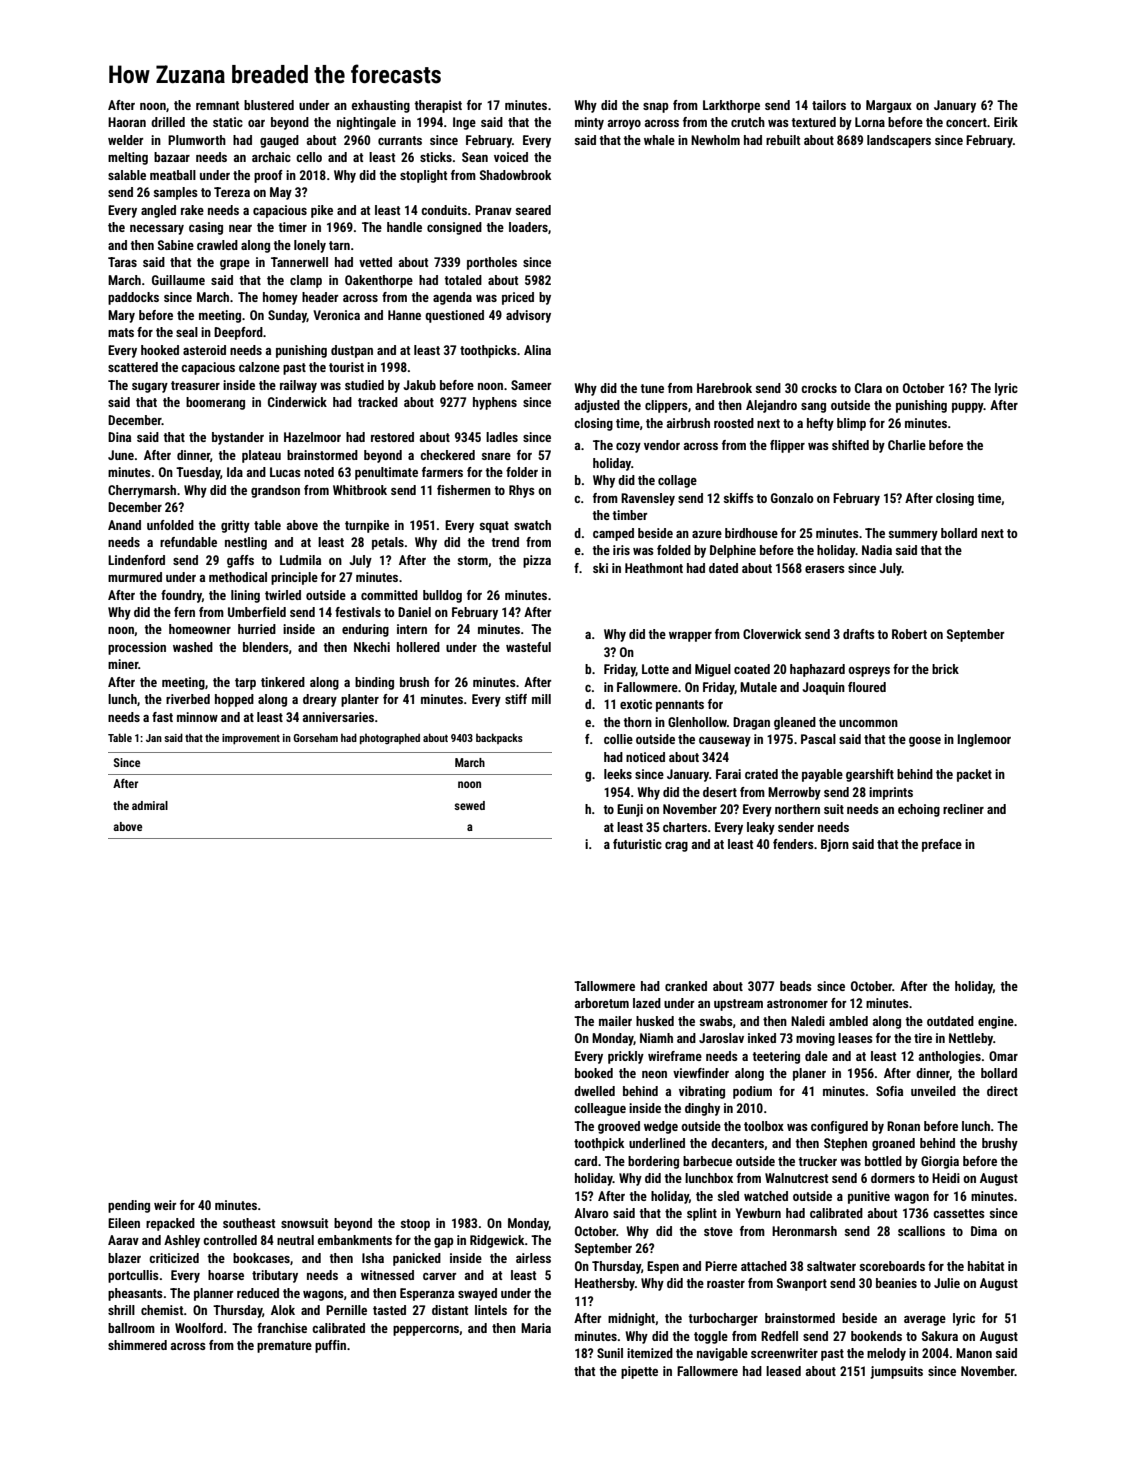 This screenshot has height=1458, width=1126. What do you see at coordinates (996, 1022) in the screenshot?
I see `engine` at bounding box center [996, 1022].
